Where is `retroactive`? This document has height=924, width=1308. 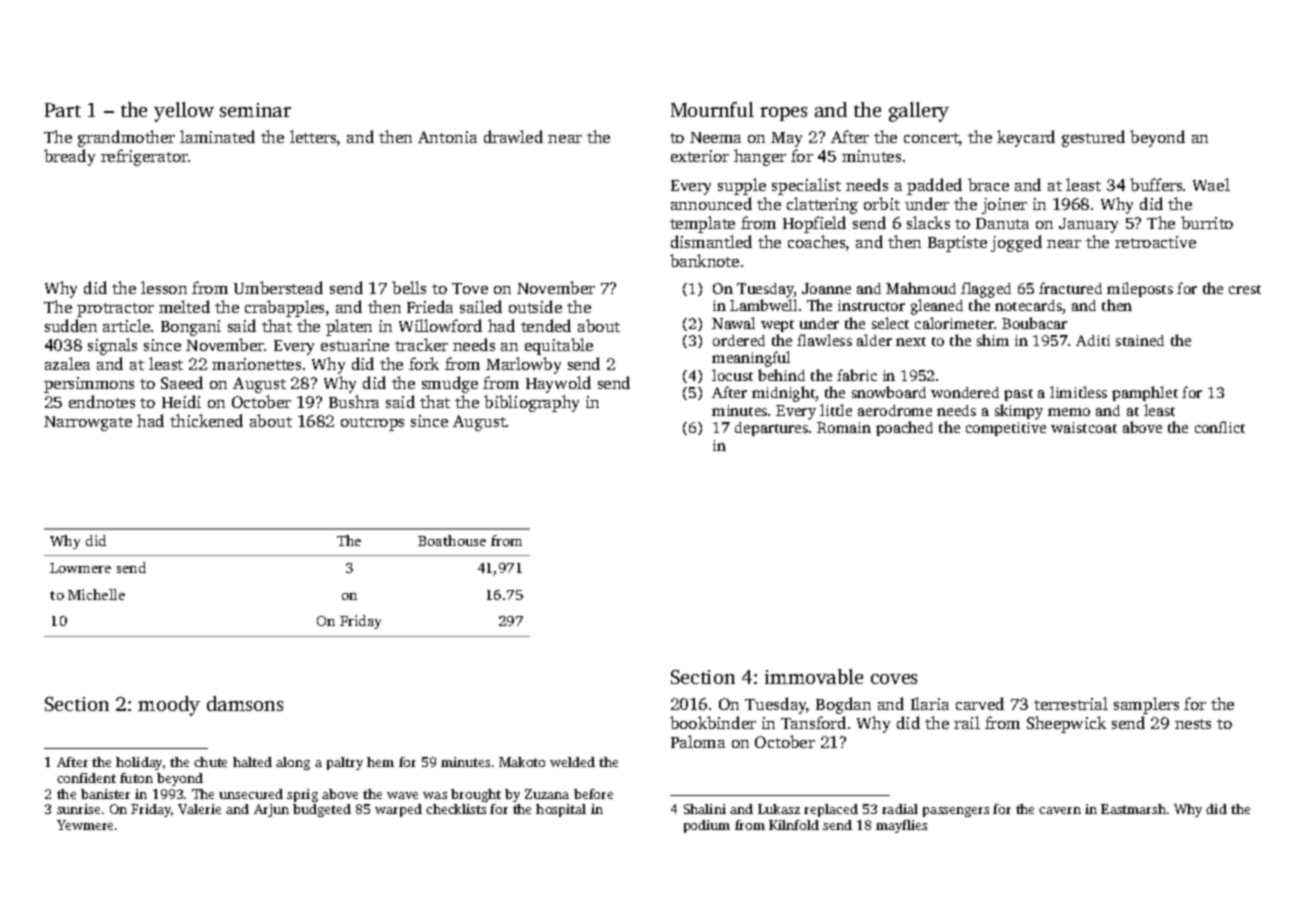 retroactive is located at coordinates (1155, 242).
